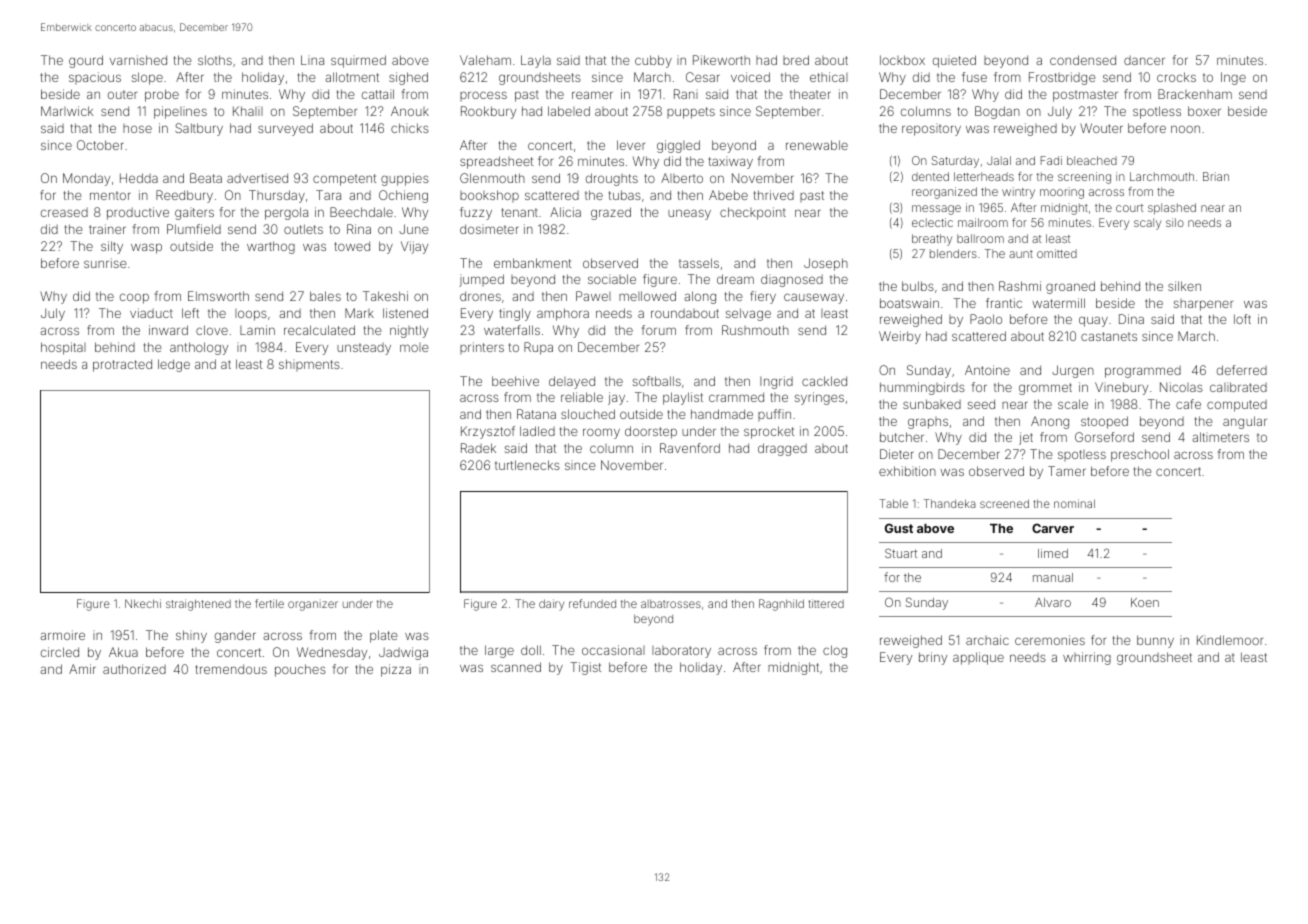 This screenshot has width=1308, height=924. Describe the element at coordinates (1087, 658) in the screenshot. I see `whirring` at that location.
